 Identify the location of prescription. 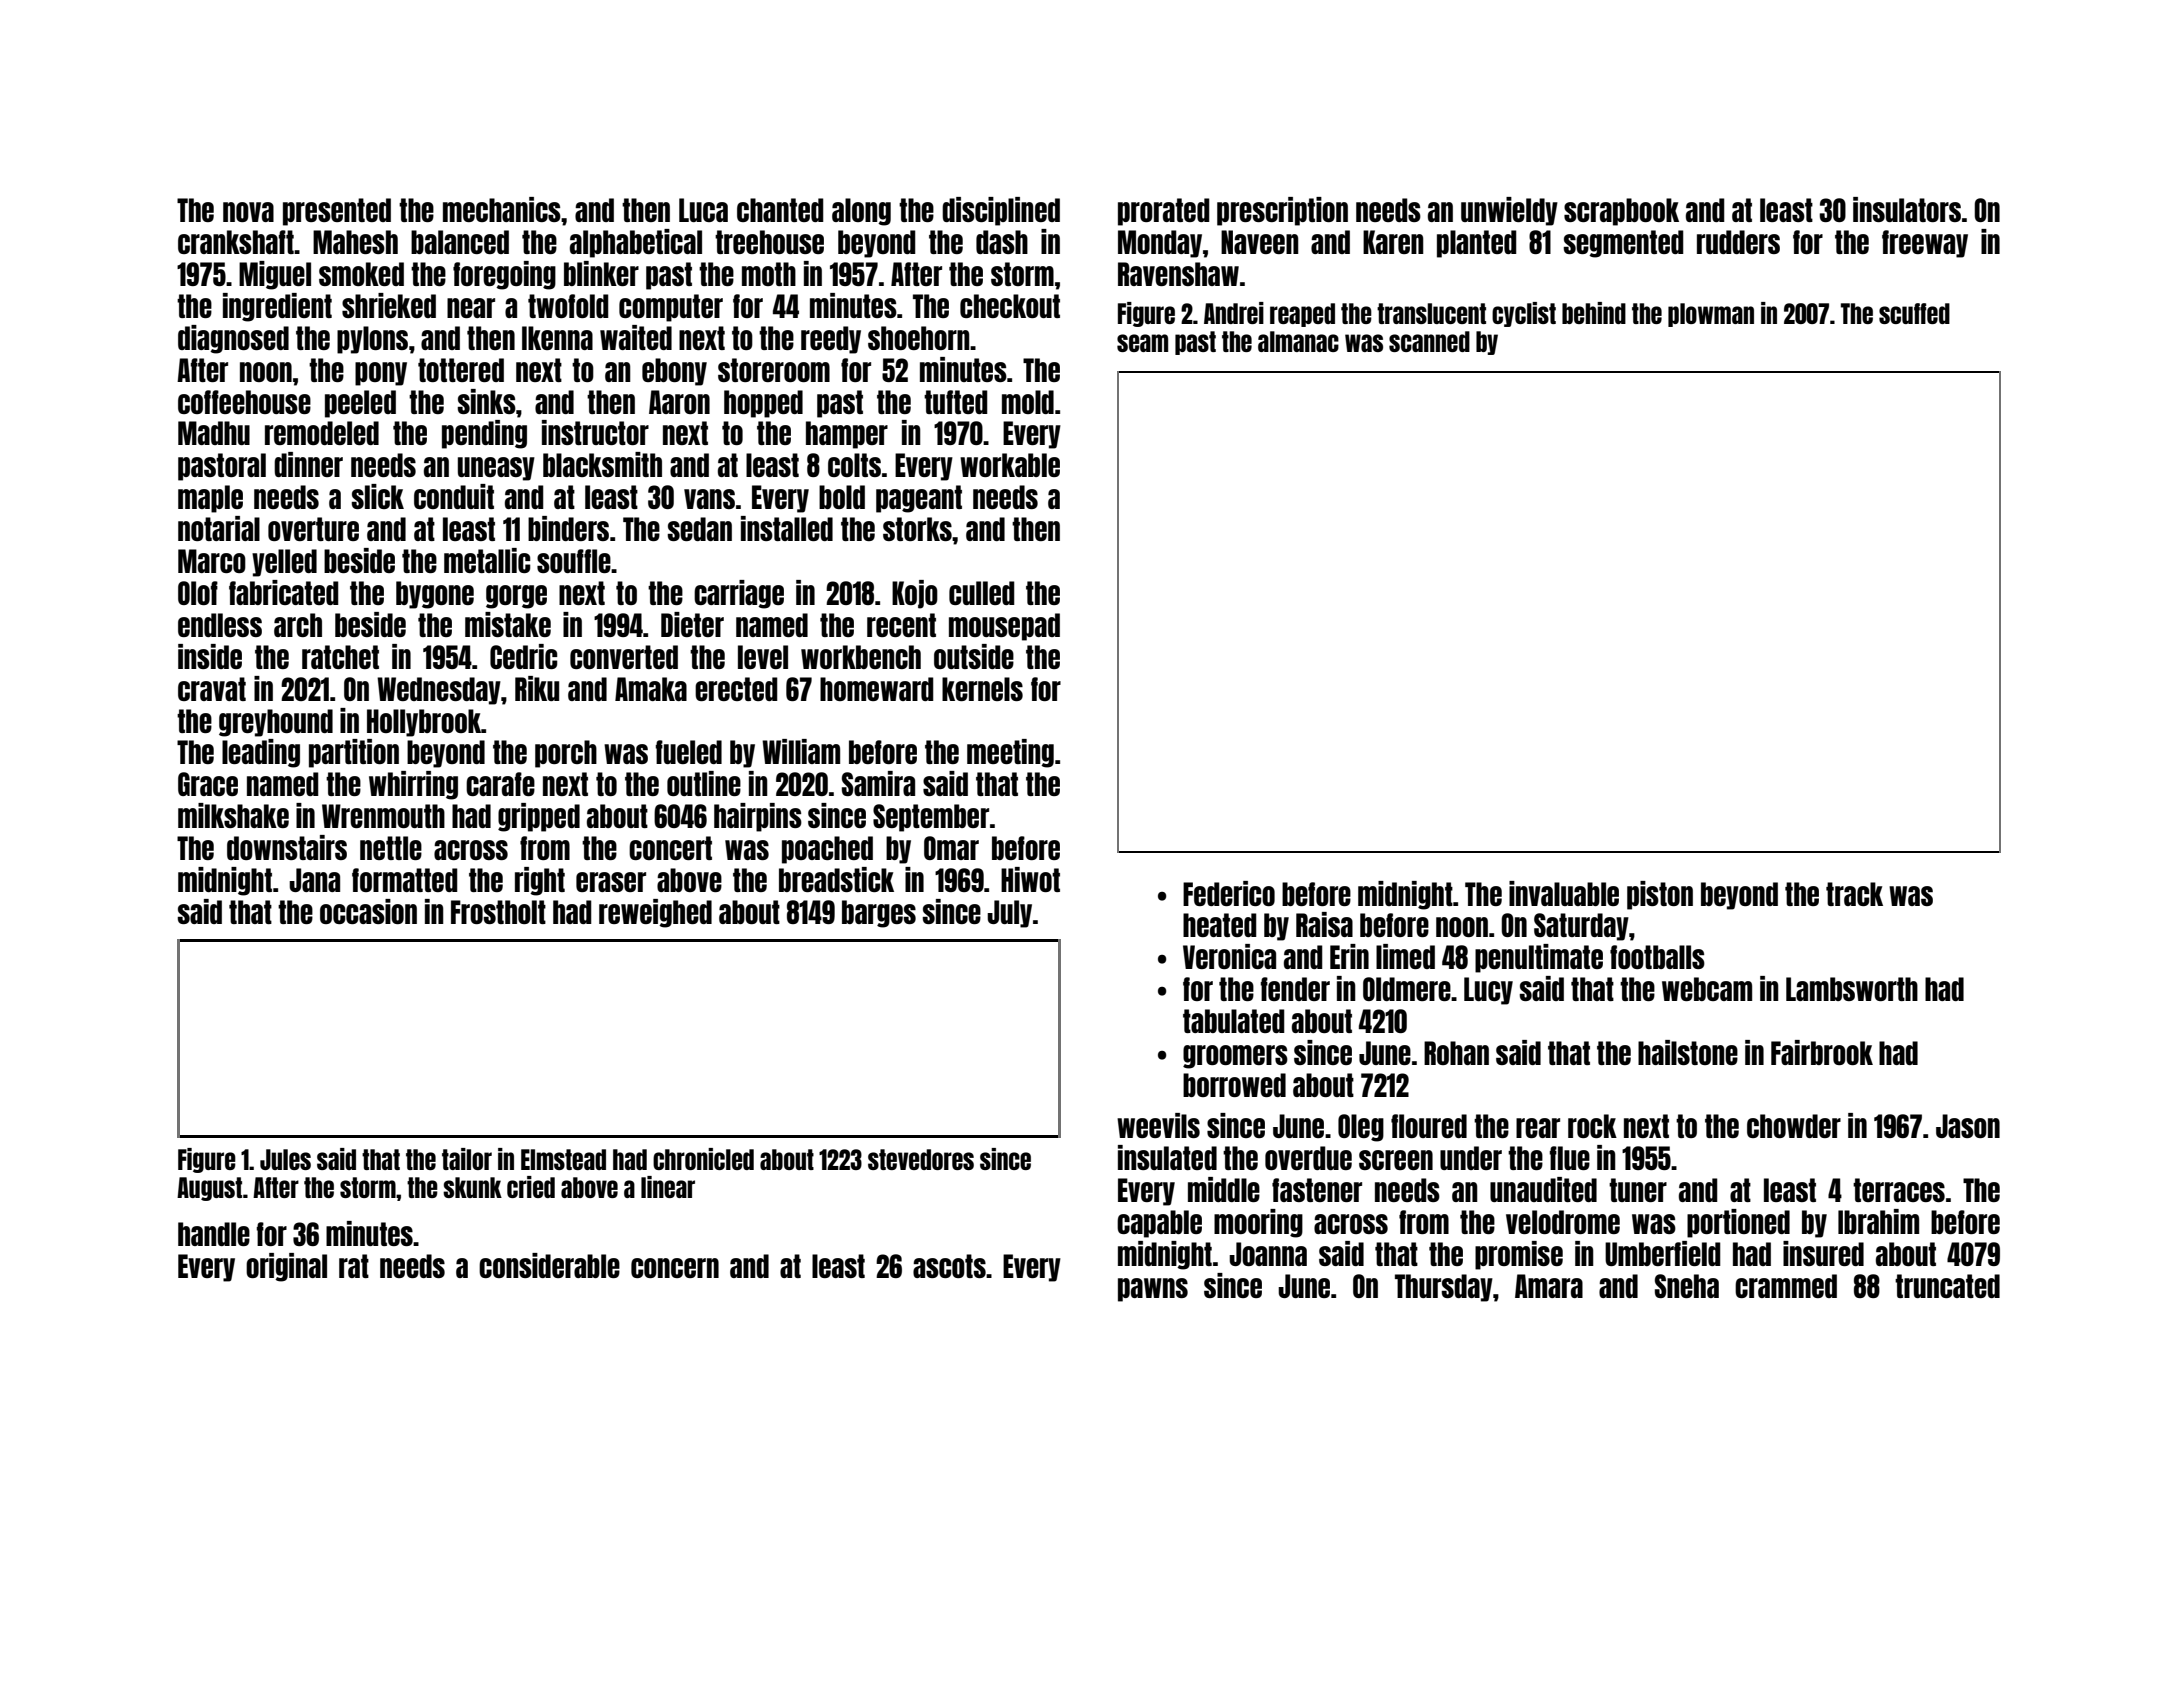
(1282, 211).
